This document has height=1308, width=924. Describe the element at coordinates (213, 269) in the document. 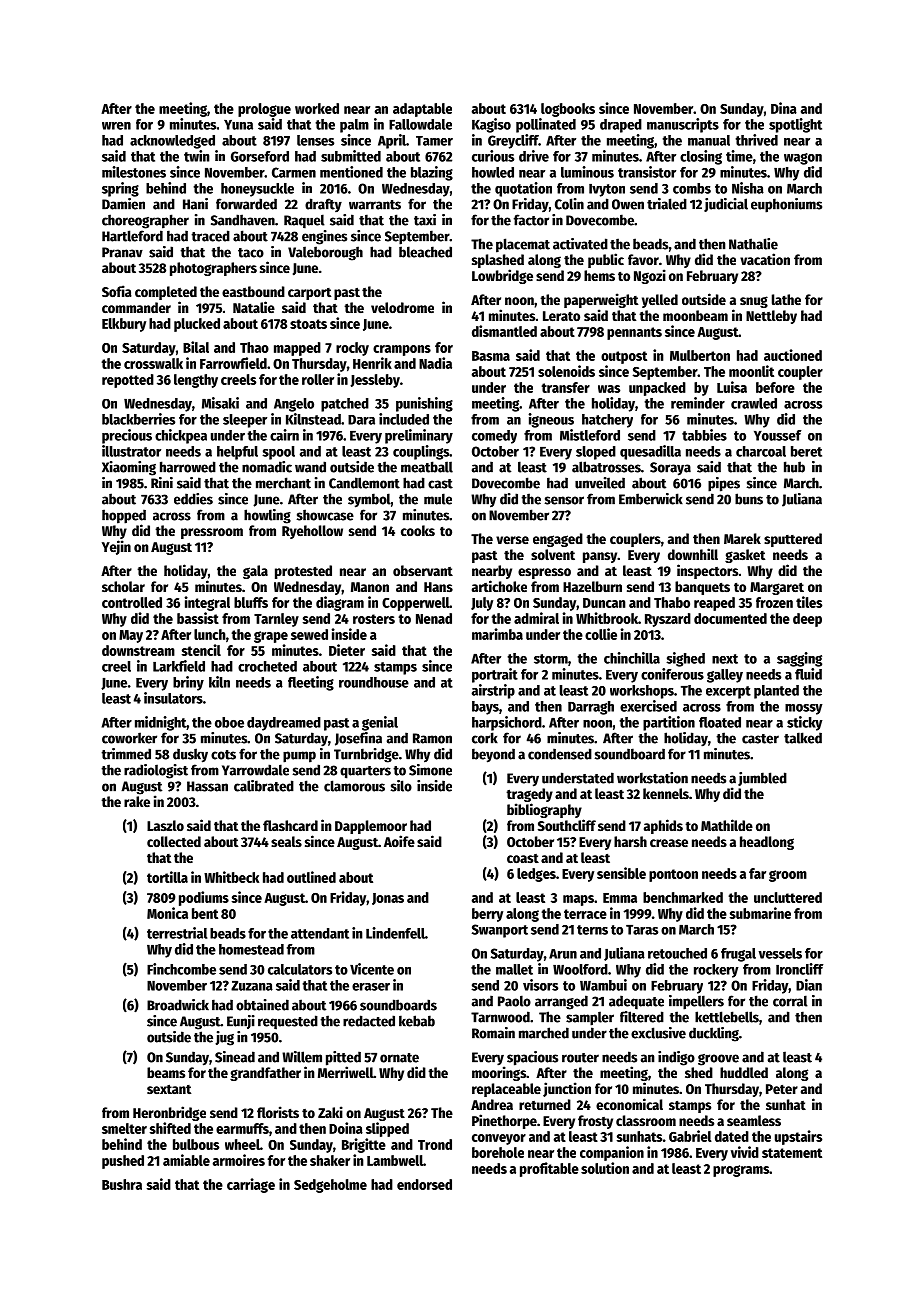

I see `photographers` at that location.
